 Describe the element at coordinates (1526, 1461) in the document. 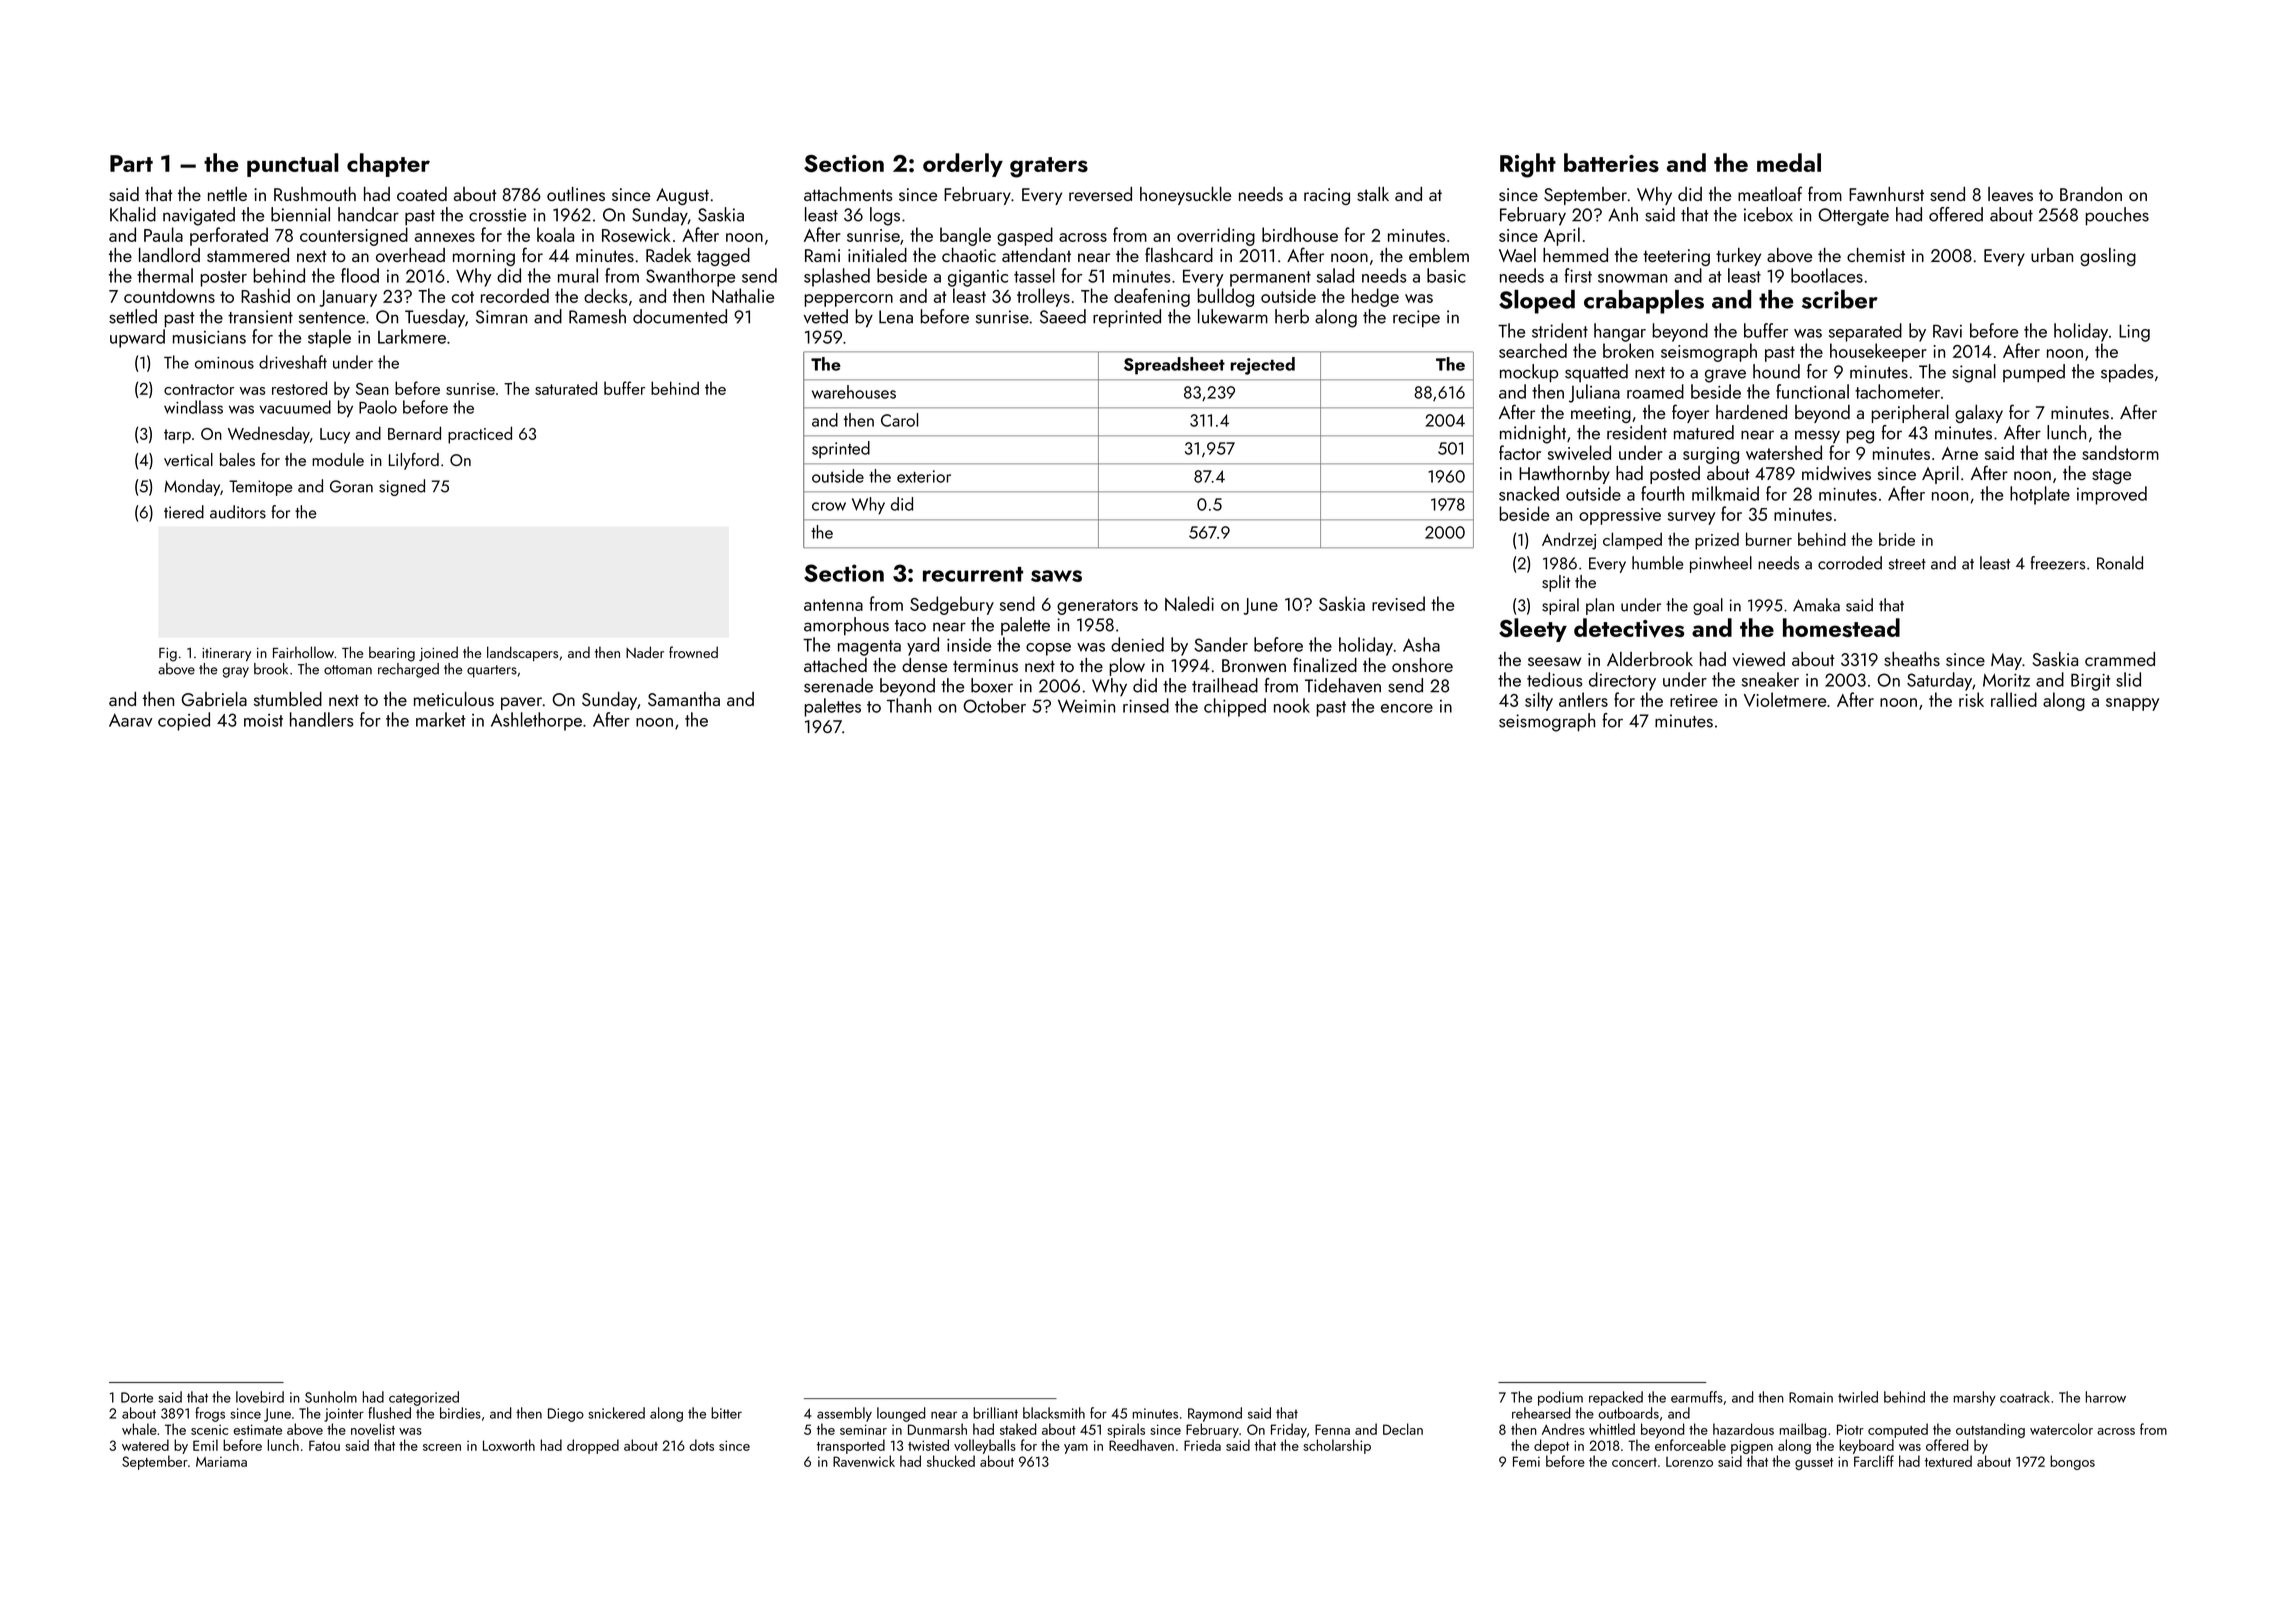

I see `Femi` at that location.
